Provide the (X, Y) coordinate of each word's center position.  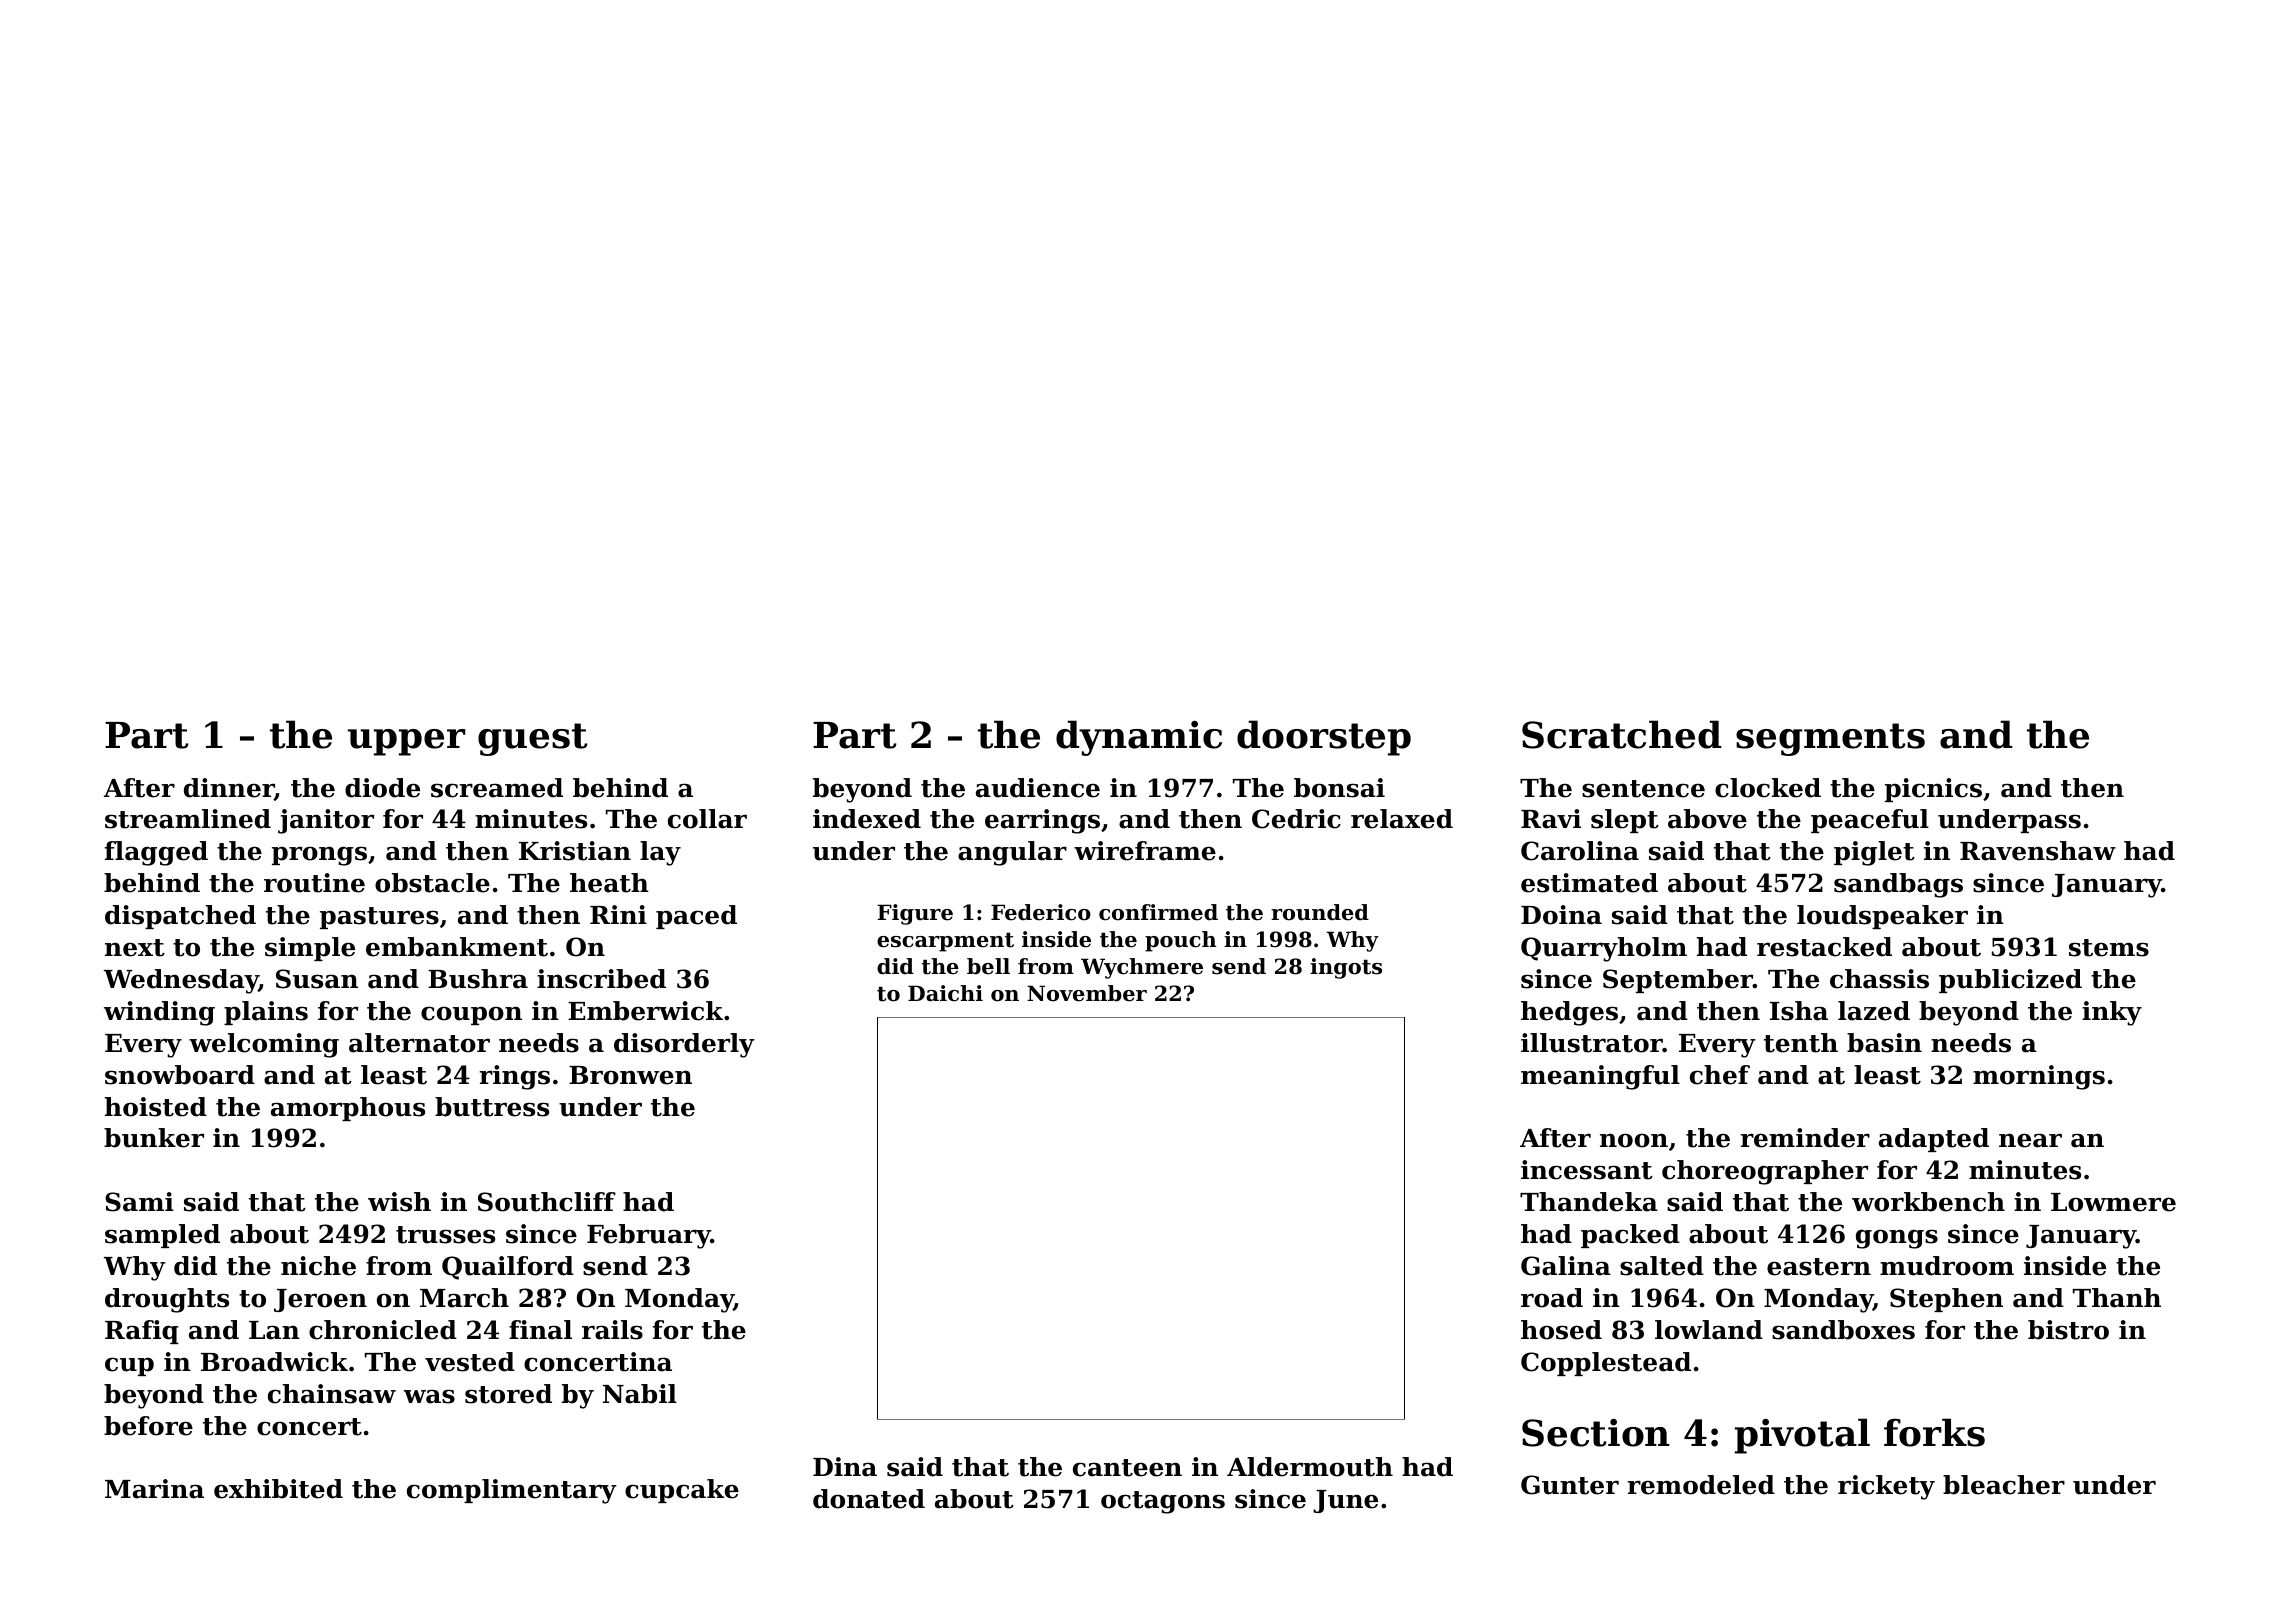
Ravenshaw (2038, 851)
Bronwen (630, 1075)
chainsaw (332, 1394)
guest (533, 739)
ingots (1346, 968)
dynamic (1139, 738)
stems (2109, 948)
